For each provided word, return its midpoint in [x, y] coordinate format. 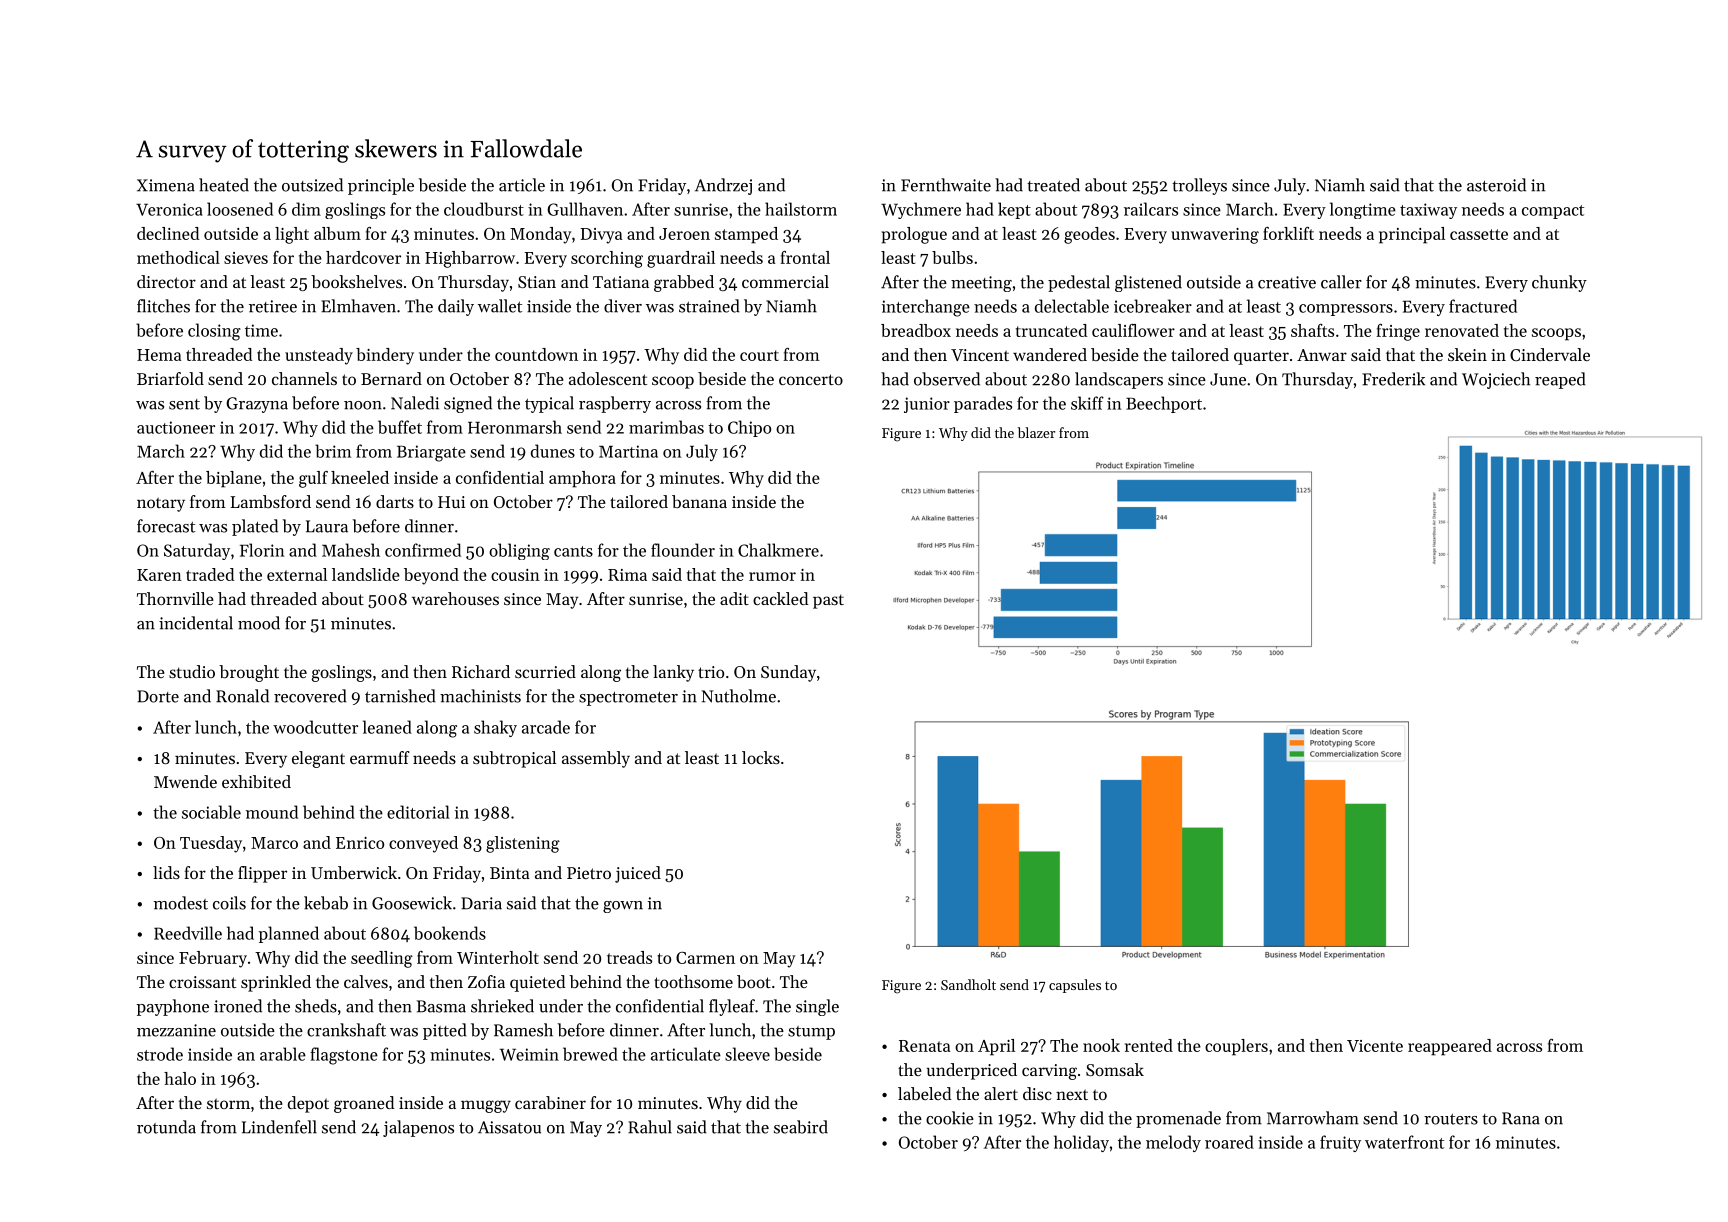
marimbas [666, 427]
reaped [1560, 380]
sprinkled [276, 983]
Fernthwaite [946, 185]
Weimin [529, 1054]
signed [468, 404]
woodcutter [315, 727]
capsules [1075, 986]
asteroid [1496, 185]
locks [761, 757]
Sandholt [968, 984]
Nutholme [739, 696]
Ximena [166, 185]
